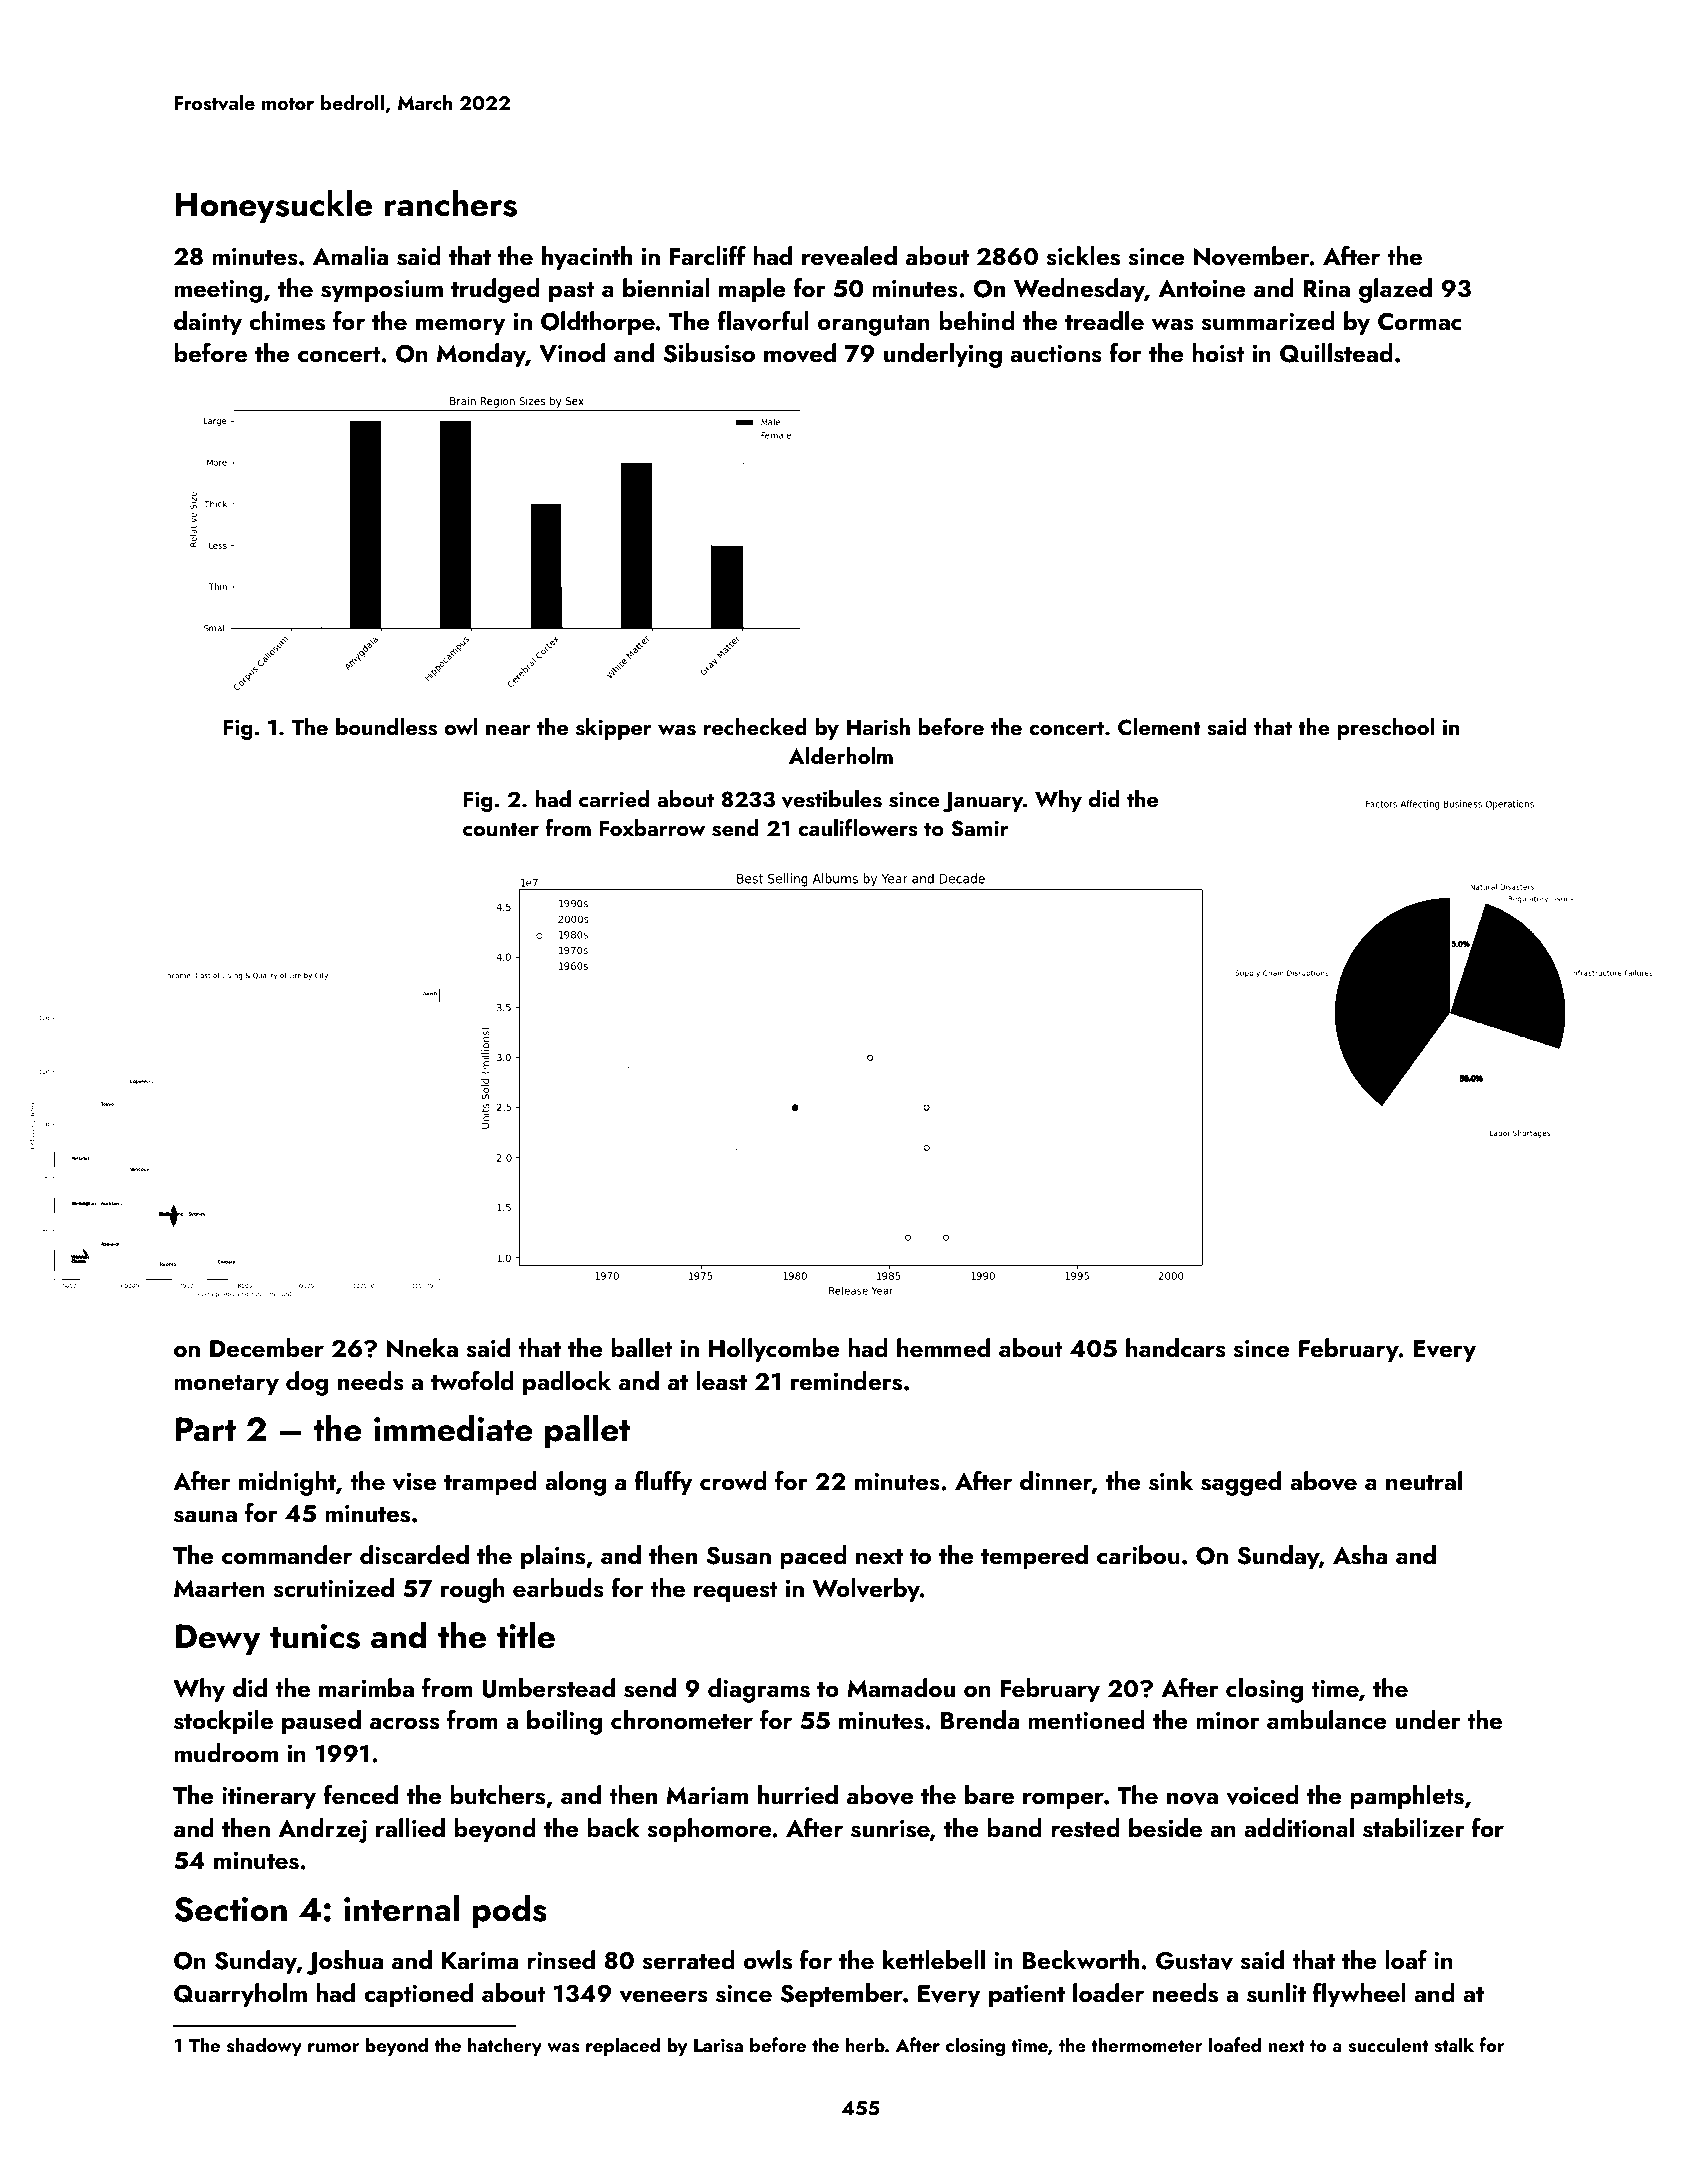  Describe the element at coordinates (505, 2046) in the screenshot. I see `hatchery` at that location.
